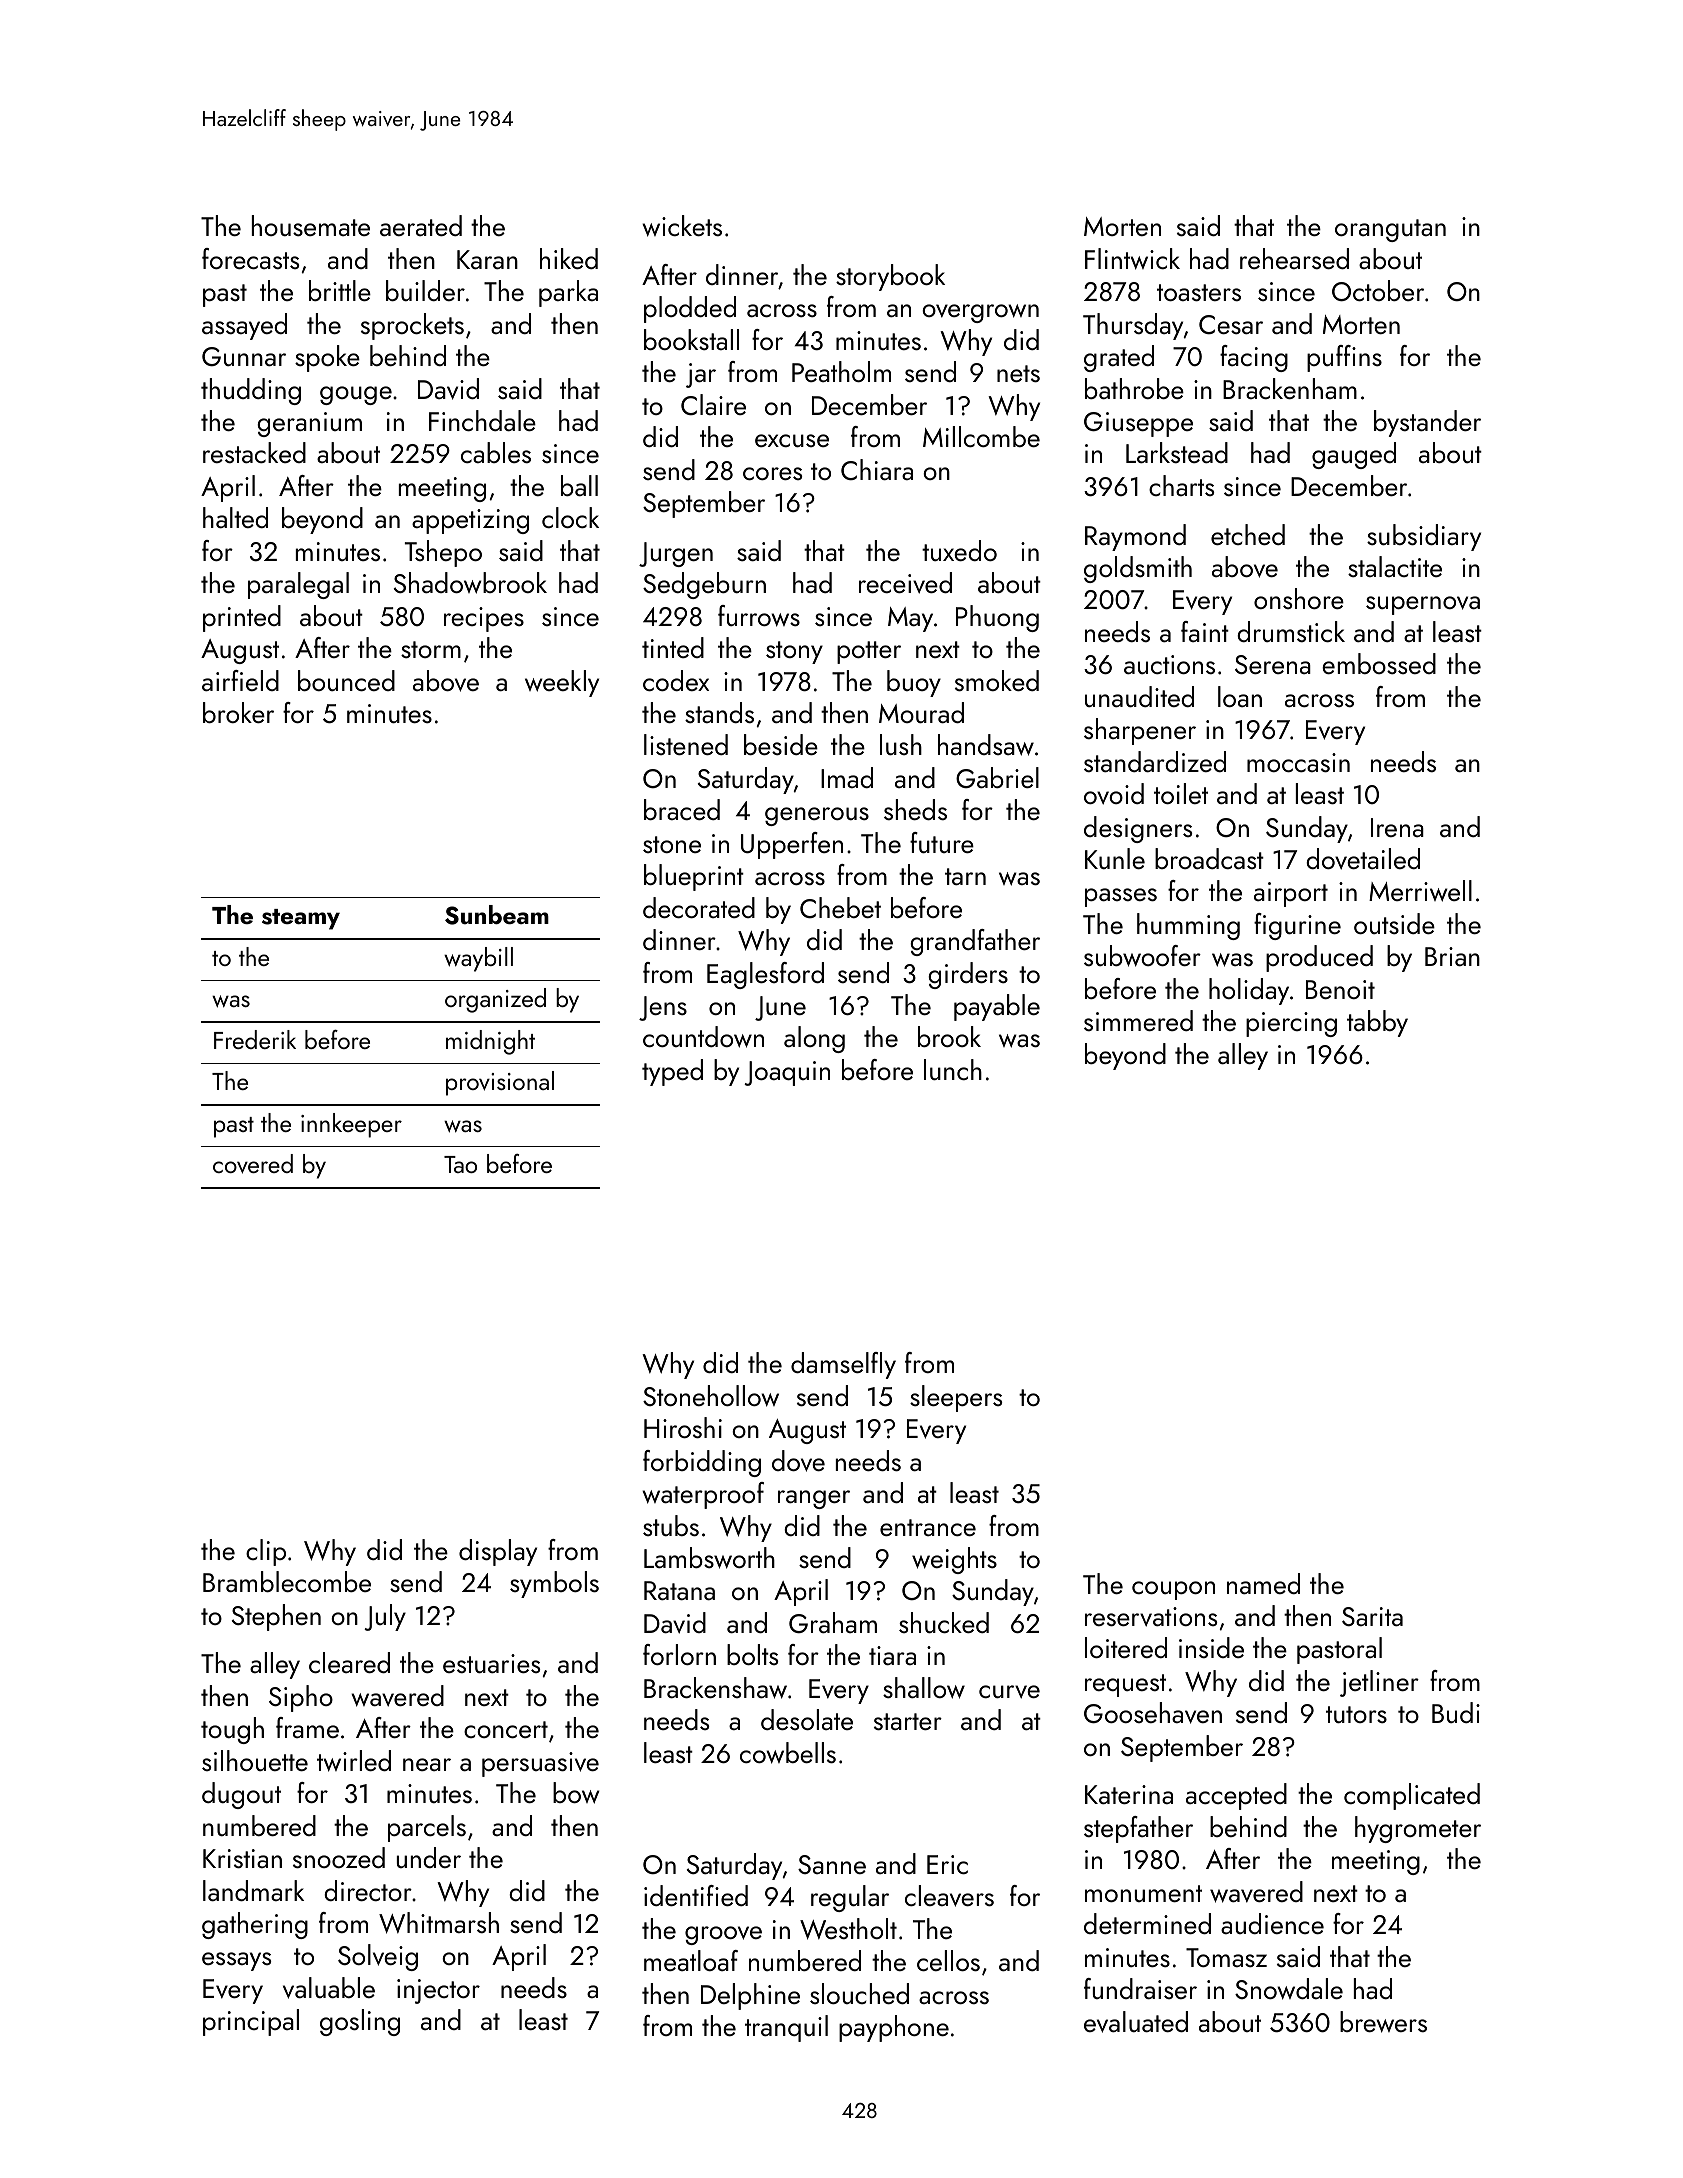  I want to click on starter, so click(908, 1721).
